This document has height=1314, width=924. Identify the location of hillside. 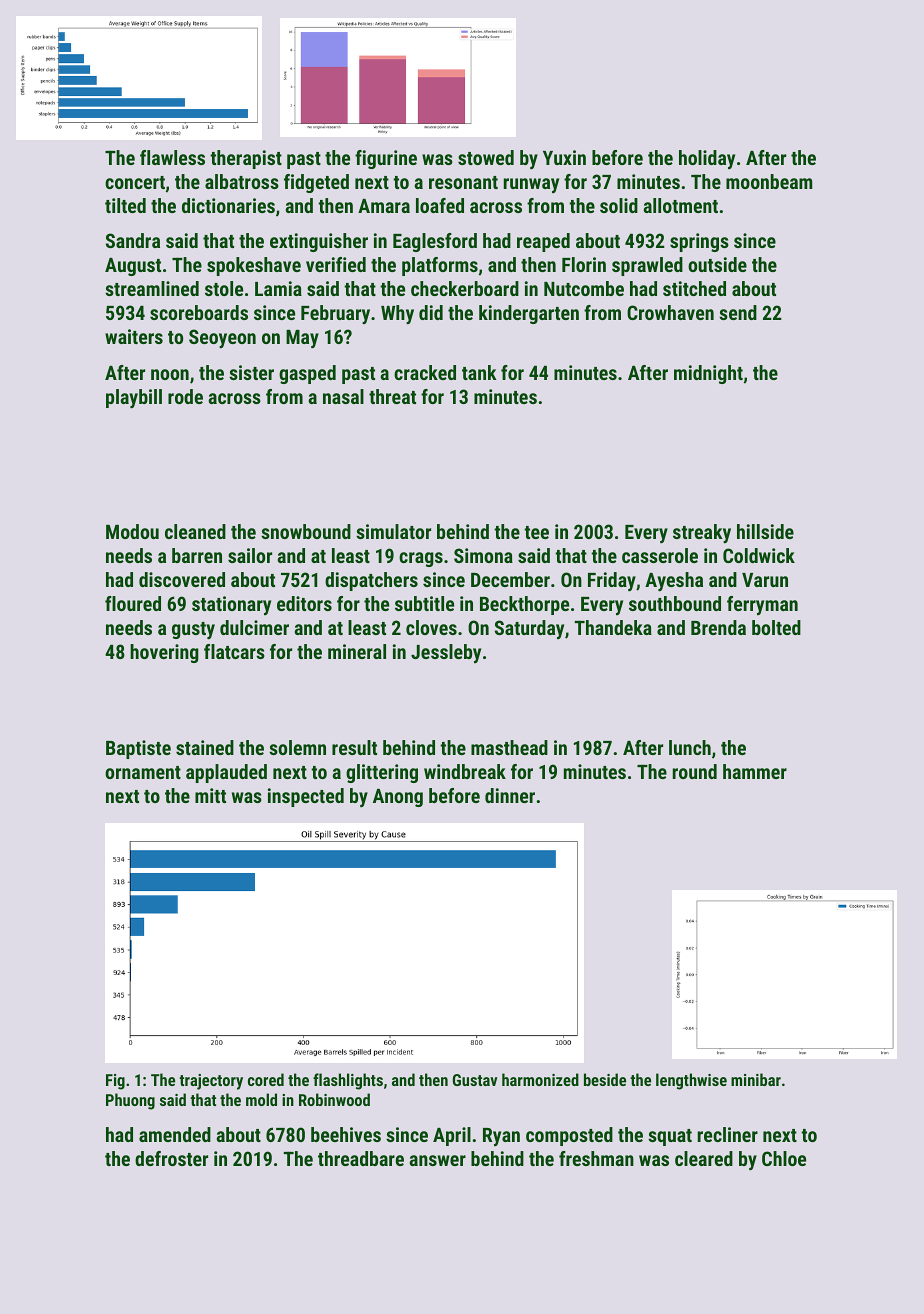
(765, 531).
